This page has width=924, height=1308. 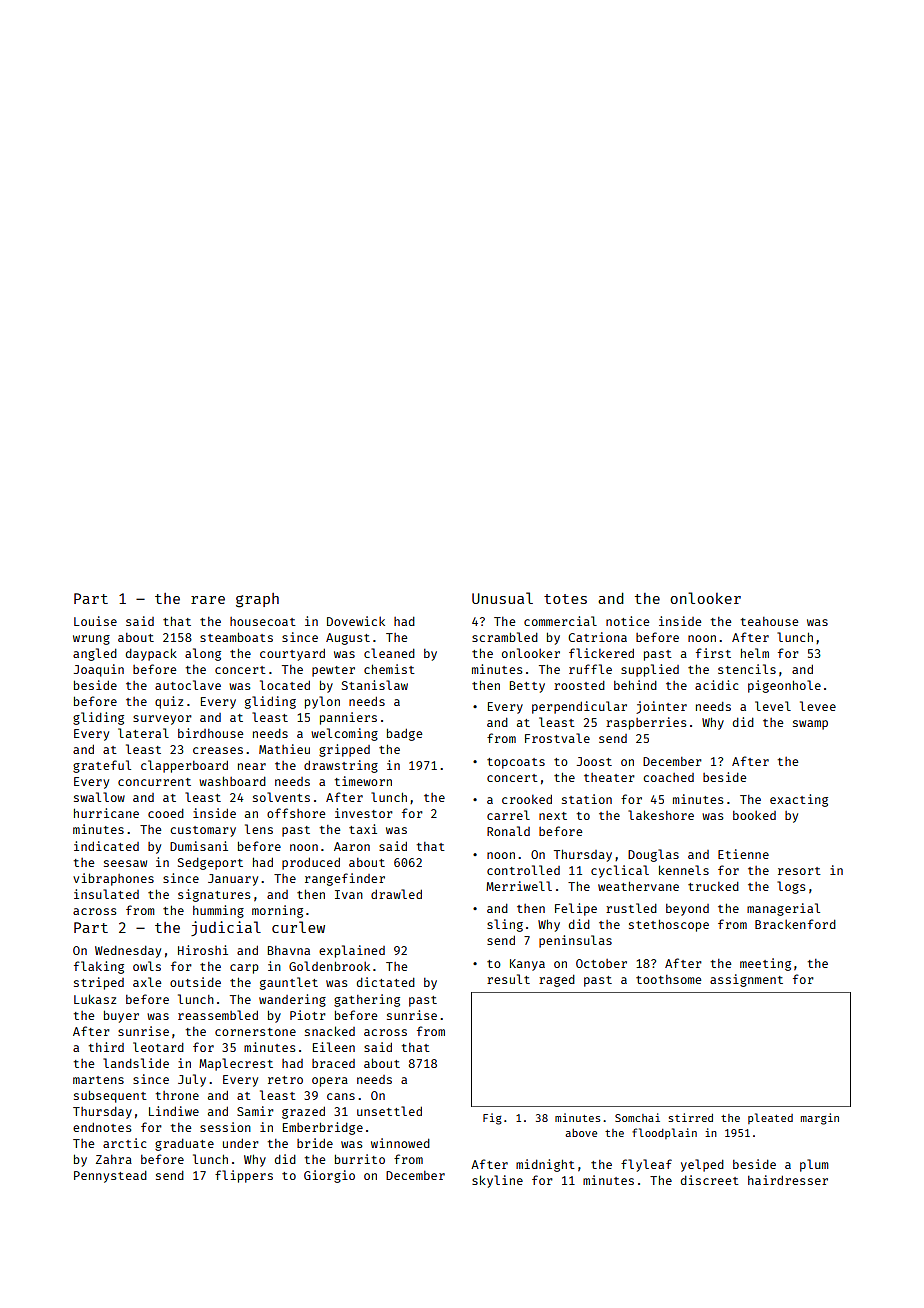 I want to click on cans, so click(x=341, y=1096).
